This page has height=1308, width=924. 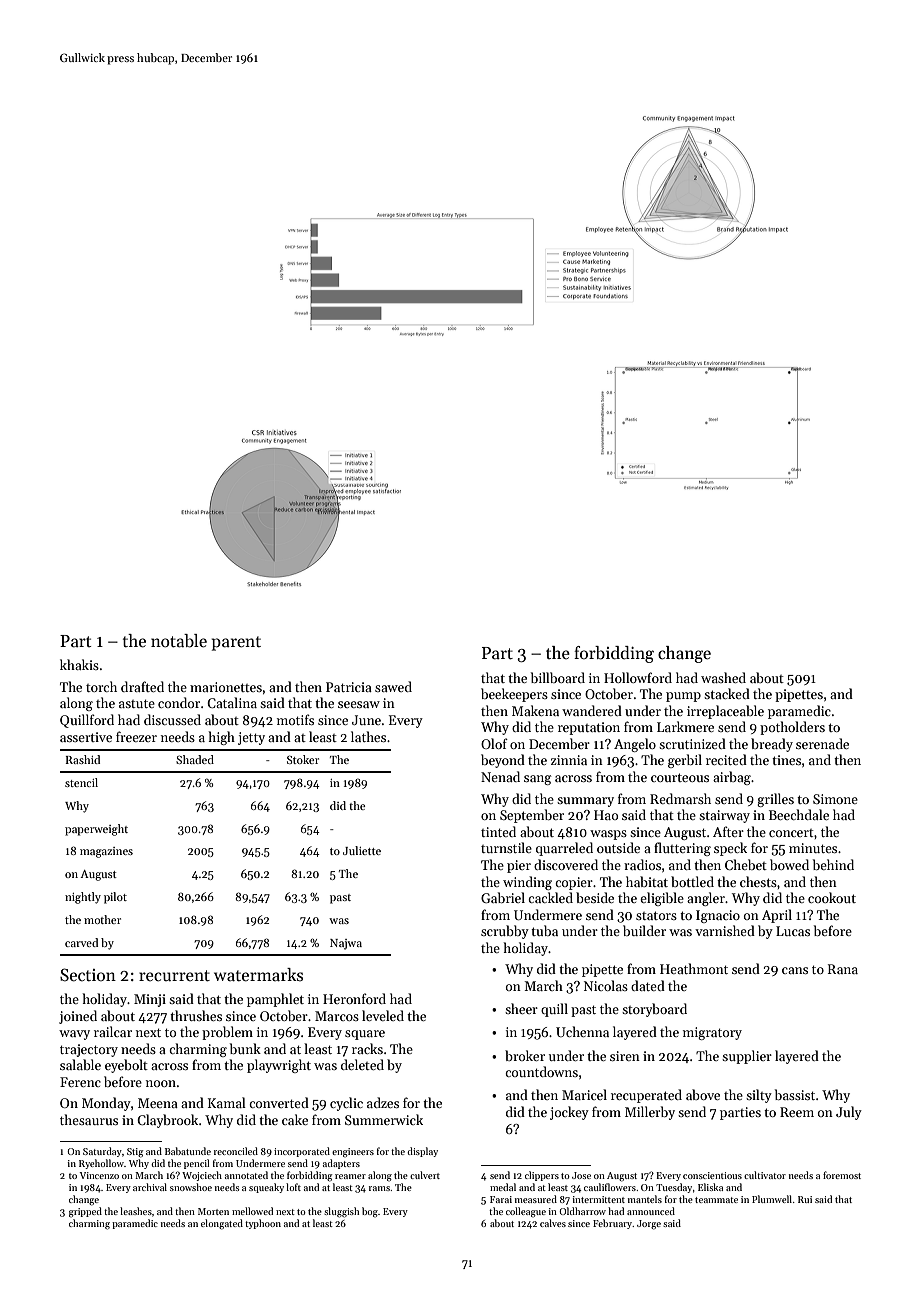 I want to click on magazines, so click(x=106, y=852).
